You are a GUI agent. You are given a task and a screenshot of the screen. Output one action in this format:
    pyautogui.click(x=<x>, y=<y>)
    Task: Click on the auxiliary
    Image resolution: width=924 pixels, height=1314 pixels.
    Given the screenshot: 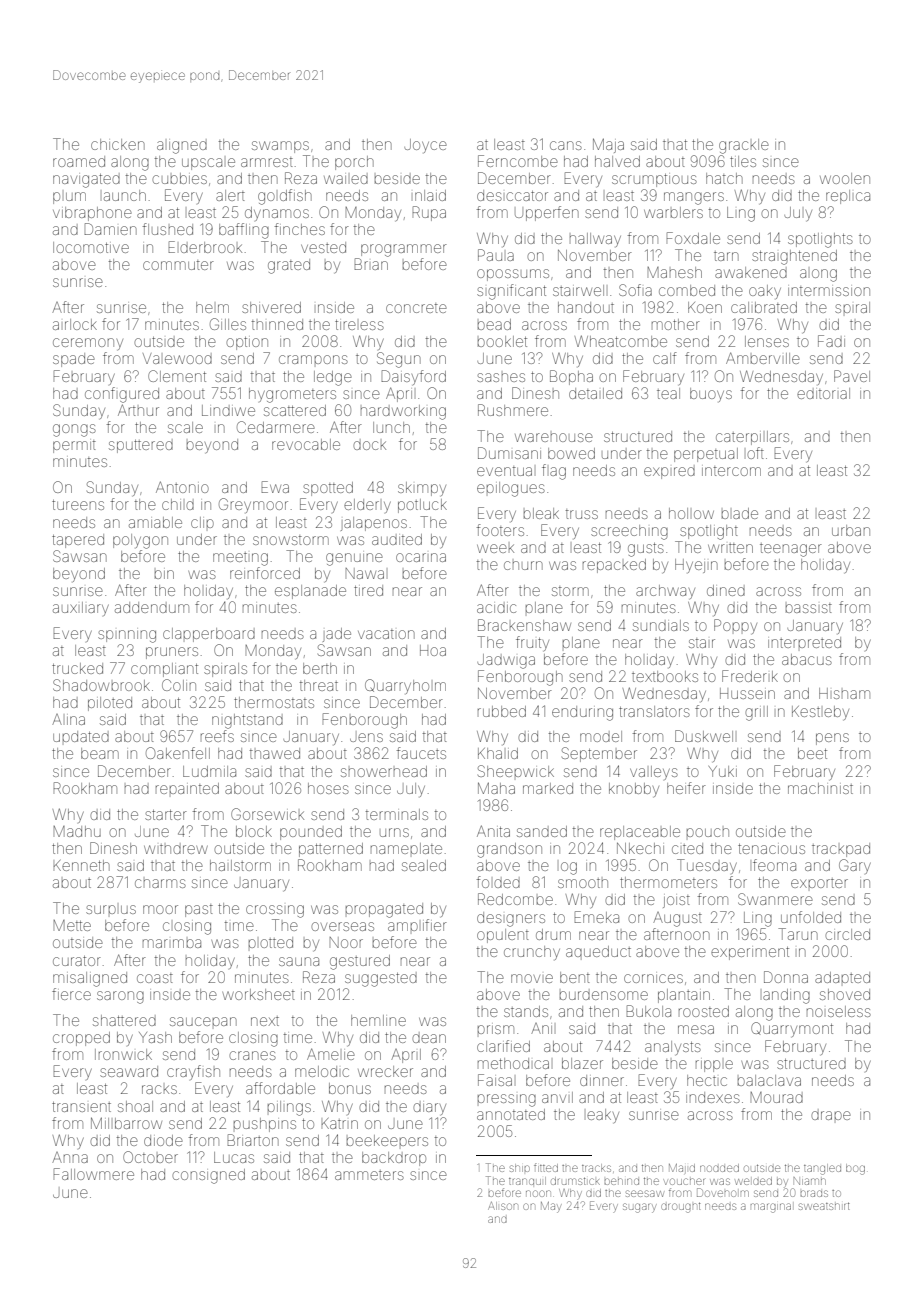 What is the action you would take?
    pyautogui.click(x=81, y=609)
